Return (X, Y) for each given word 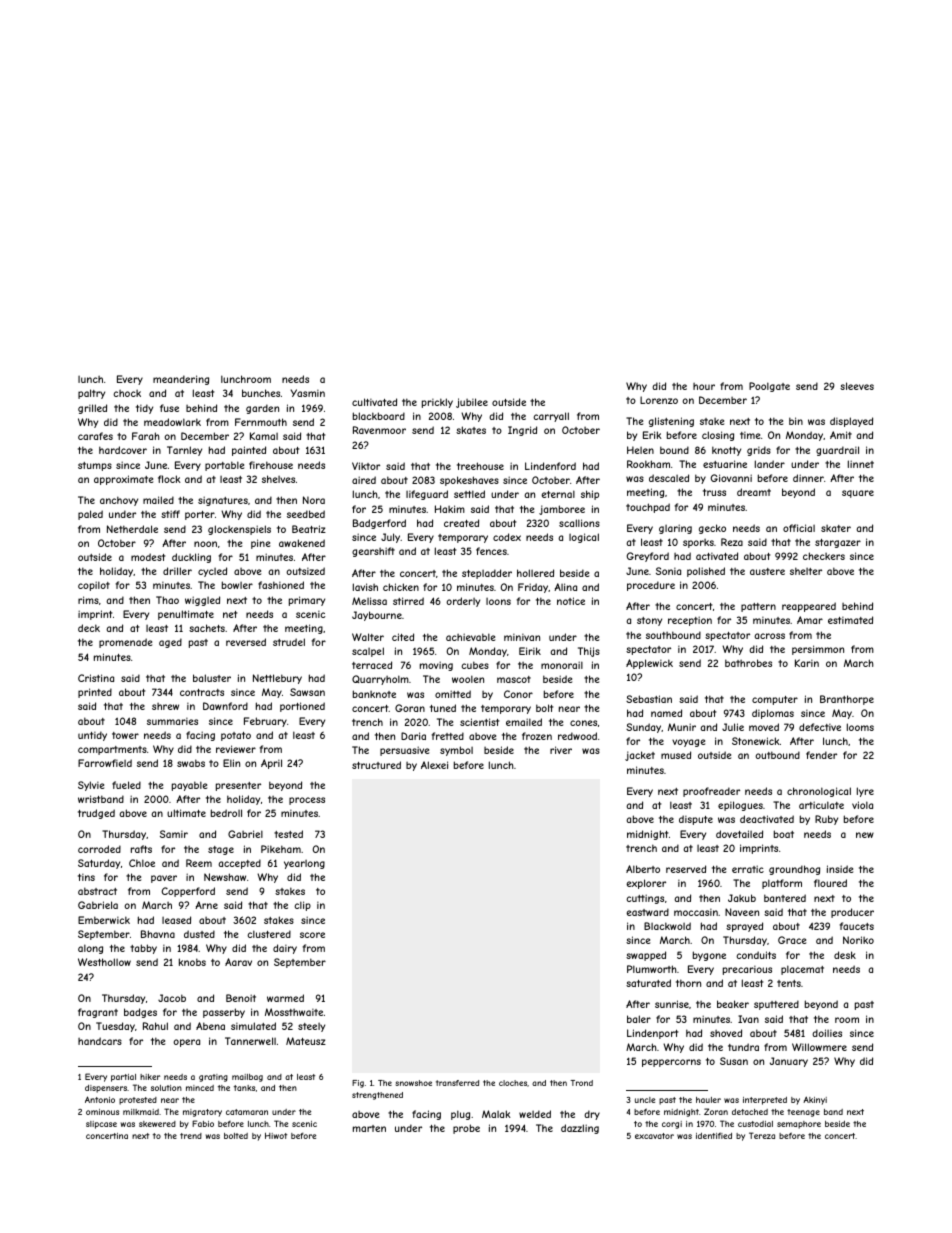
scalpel (368, 652)
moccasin (696, 912)
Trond (581, 1083)
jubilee (472, 403)
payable (189, 786)
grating (213, 1078)
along (90, 949)
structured (376, 765)
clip (302, 906)
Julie (733, 727)
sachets (207, 628)
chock (127, 393)
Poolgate (769, 387)
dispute (696, 820)
